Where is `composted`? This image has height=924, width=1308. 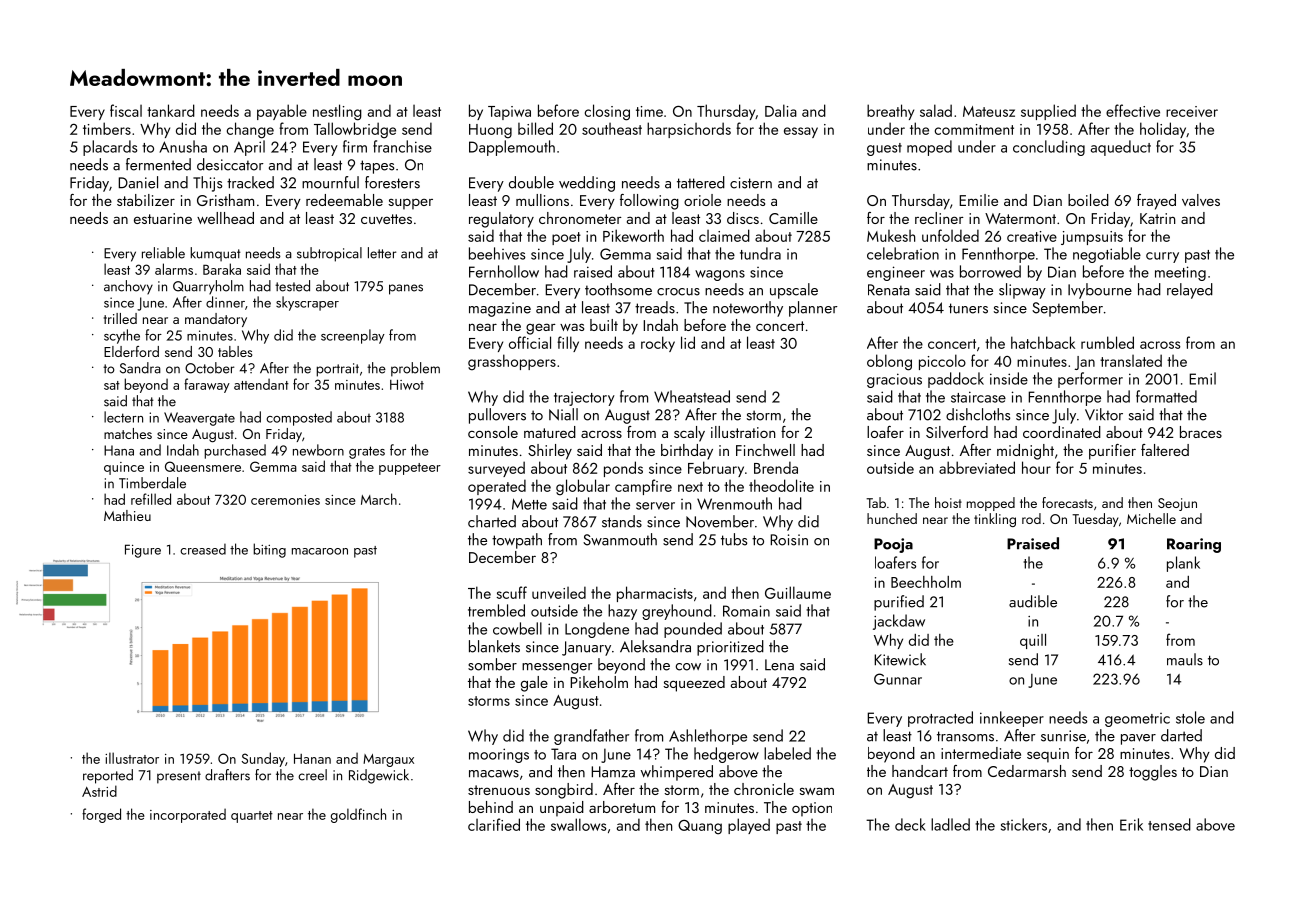
composted is located at coordinates (299, 418).
